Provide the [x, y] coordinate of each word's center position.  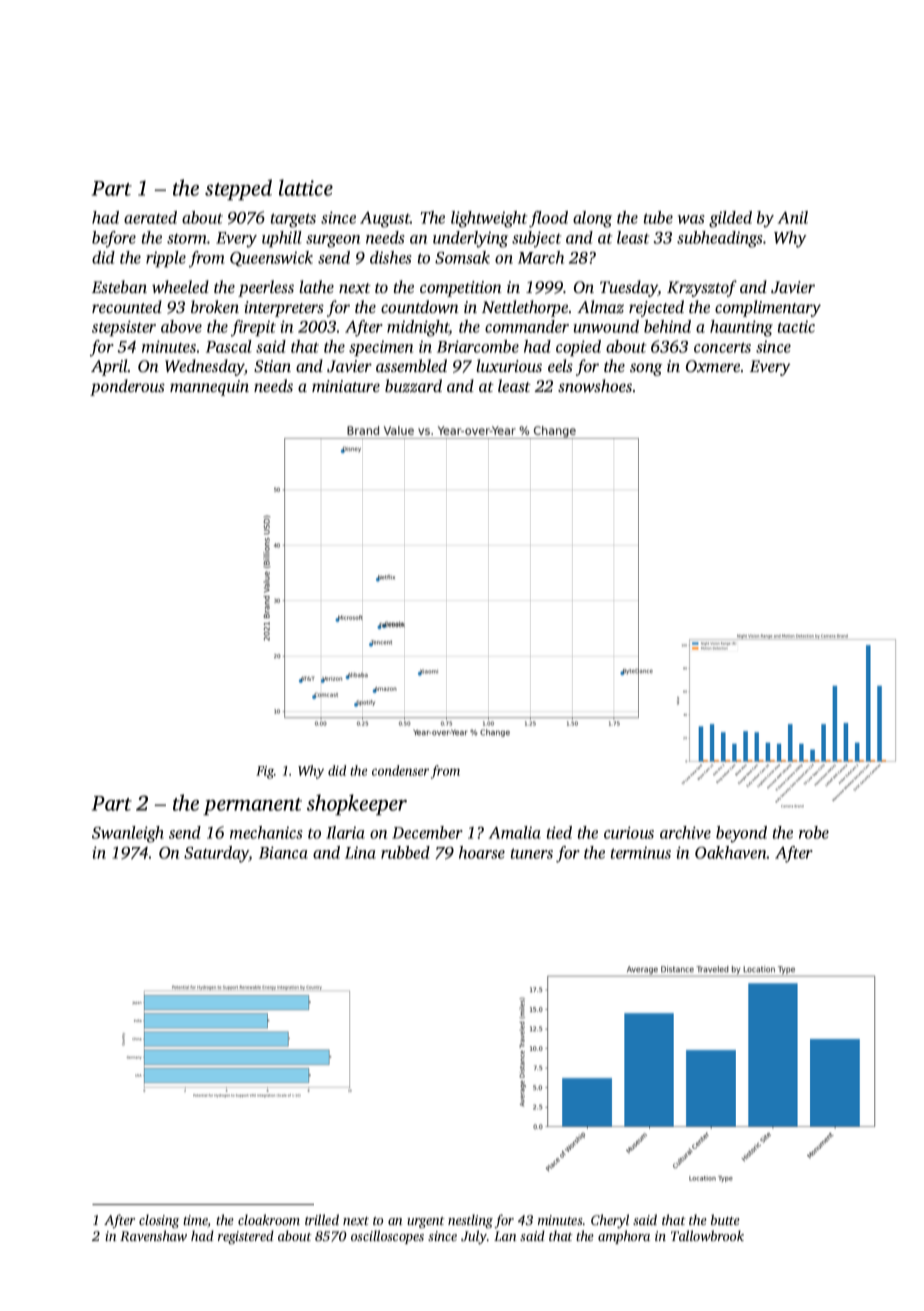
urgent [426, 1222]
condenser [400, 770]
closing [159, 1221]
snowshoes [595, 385]
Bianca [283, 852]
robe [814, 832]
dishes [391, 257]
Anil [793, 217]
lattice [306, 187]
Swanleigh [128, 834]
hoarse [482, 852]
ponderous [127, 387]
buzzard [413, 385]
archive [685, 832]
